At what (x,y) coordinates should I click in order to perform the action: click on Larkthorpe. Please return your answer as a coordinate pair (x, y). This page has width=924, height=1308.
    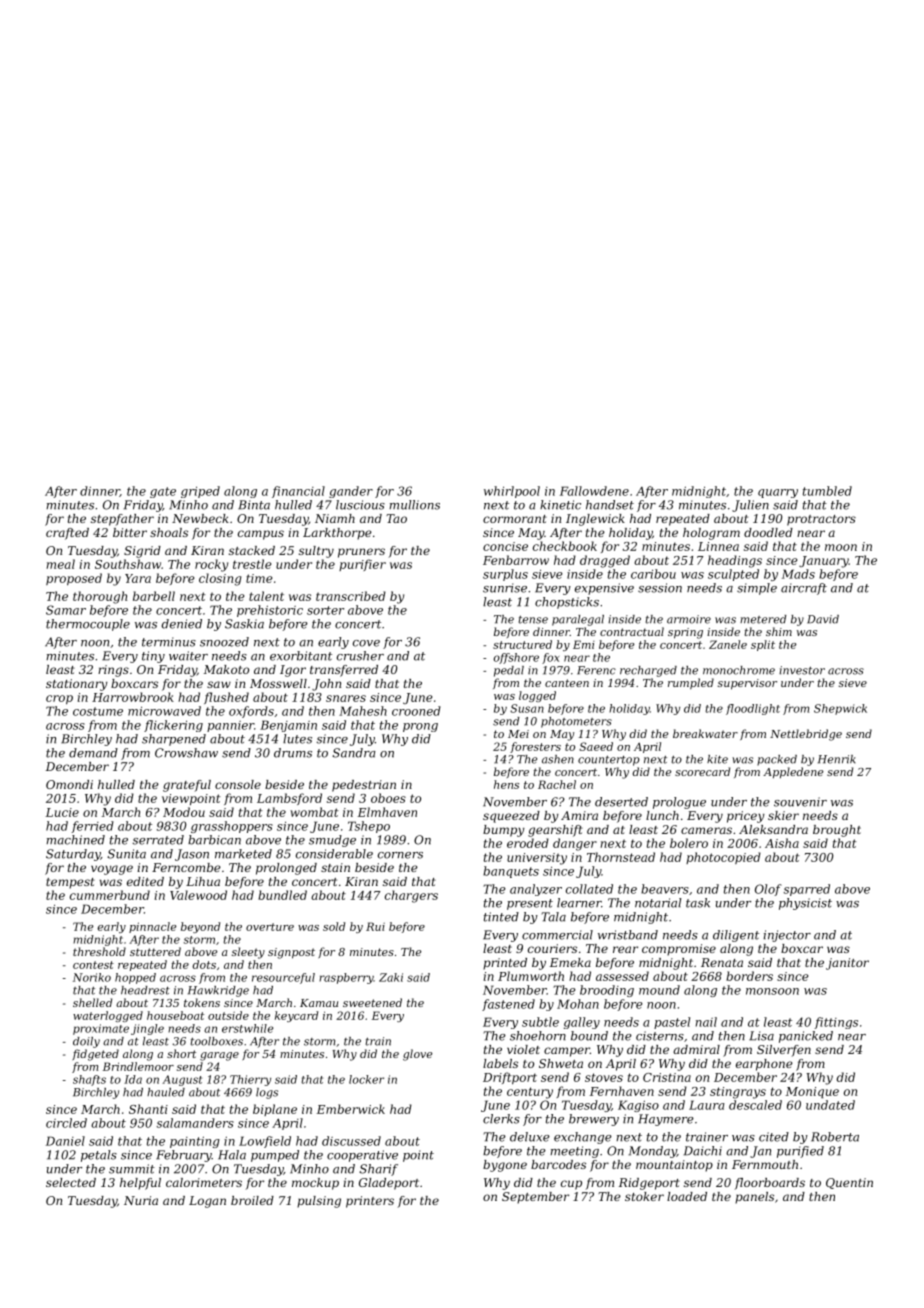
    Looking at the image, I should click on (337, 534).
